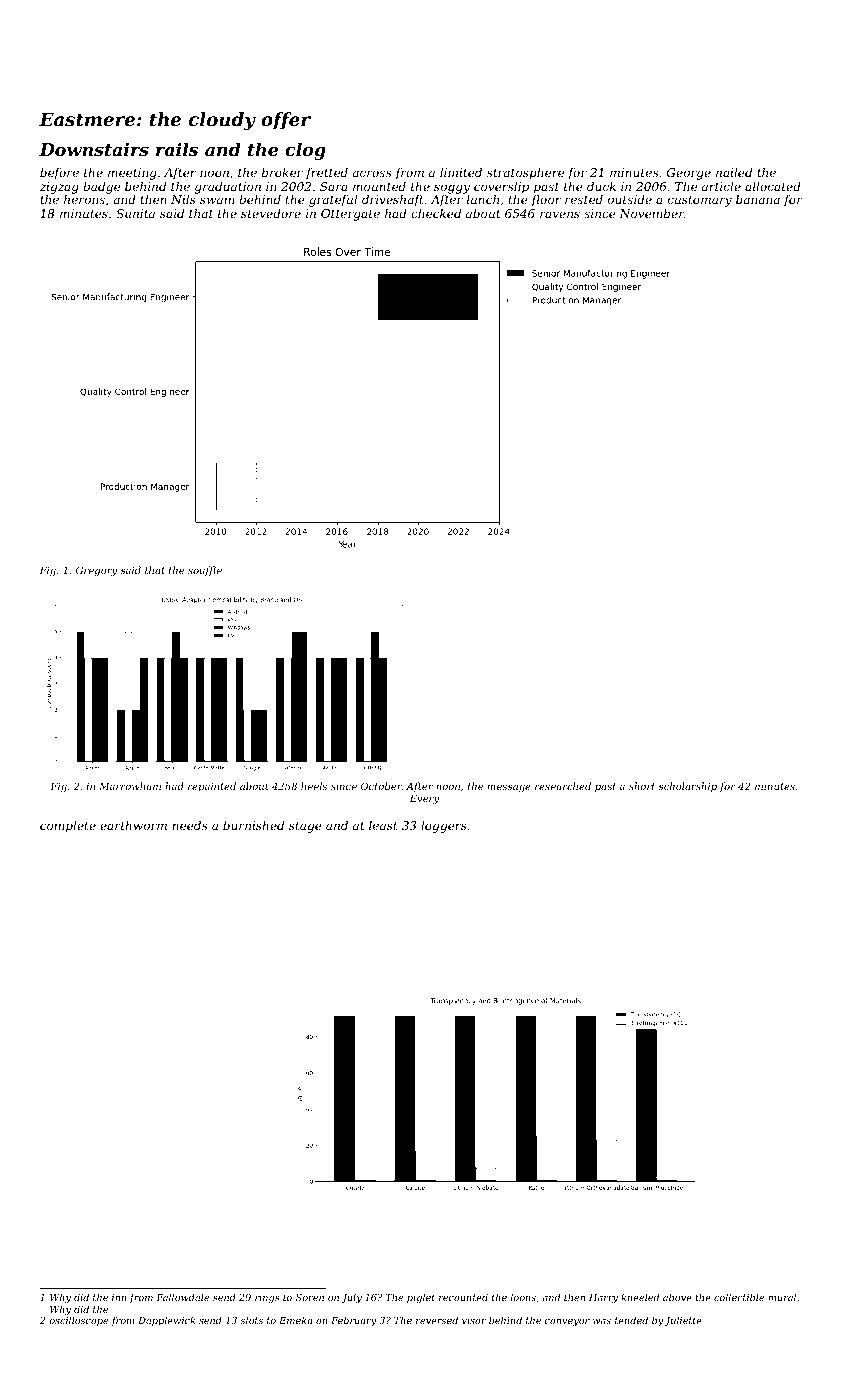  What do you see at coordinates (424, 799) in the screenshot?
I see `Every` at bounding box center [424, 799].
